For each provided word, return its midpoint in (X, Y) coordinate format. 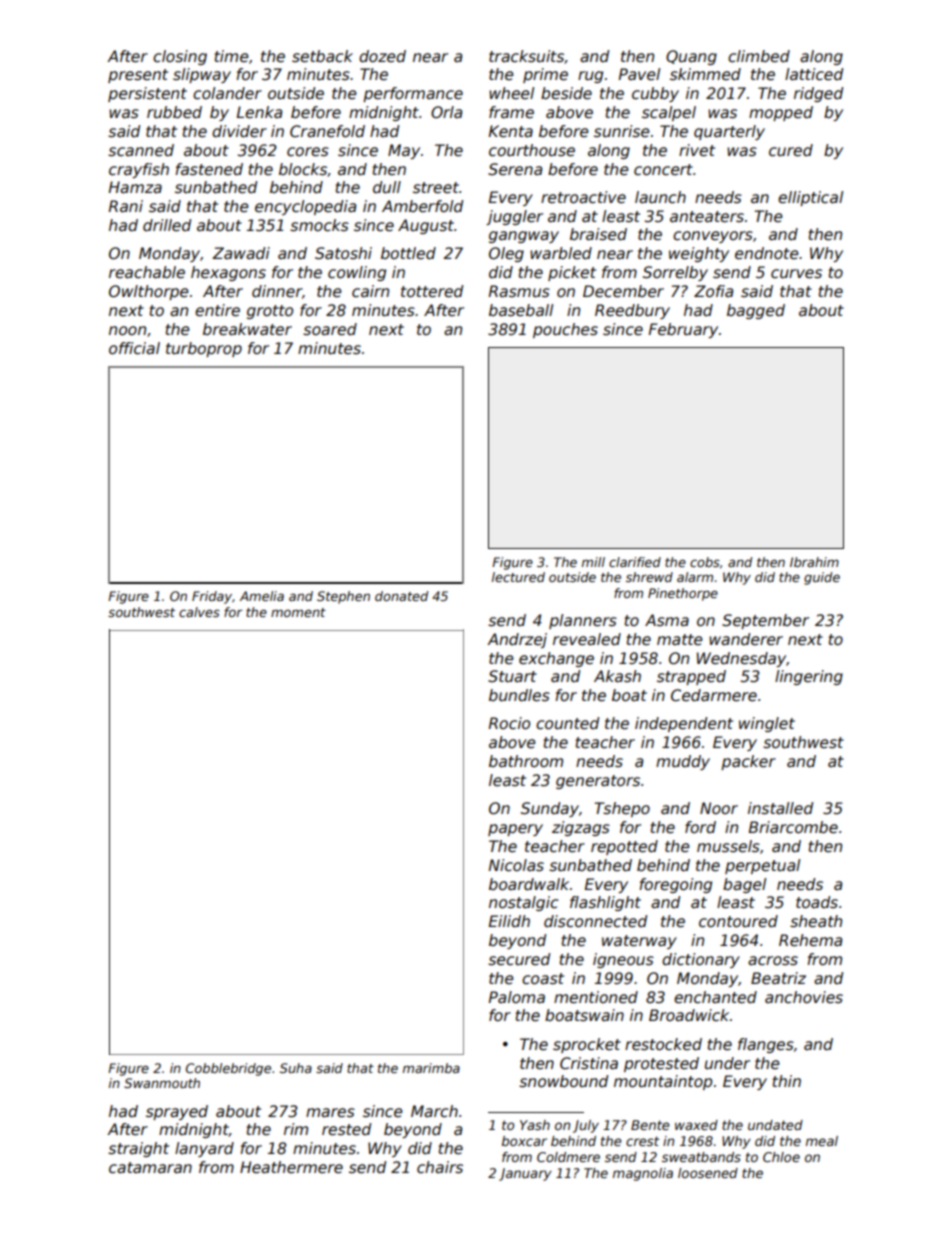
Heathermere (291, 1167)
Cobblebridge (228, 1069)
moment (298, 612)
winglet (767, 724)
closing (180, 57)
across (773, 961)
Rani (126, 206)
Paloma (517, 997)
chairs (440, 1167)
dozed (382, 56)
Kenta (511, 131)
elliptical (810, 198)
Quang (691, 57)
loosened (708, 1173)
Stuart (512, 676)
